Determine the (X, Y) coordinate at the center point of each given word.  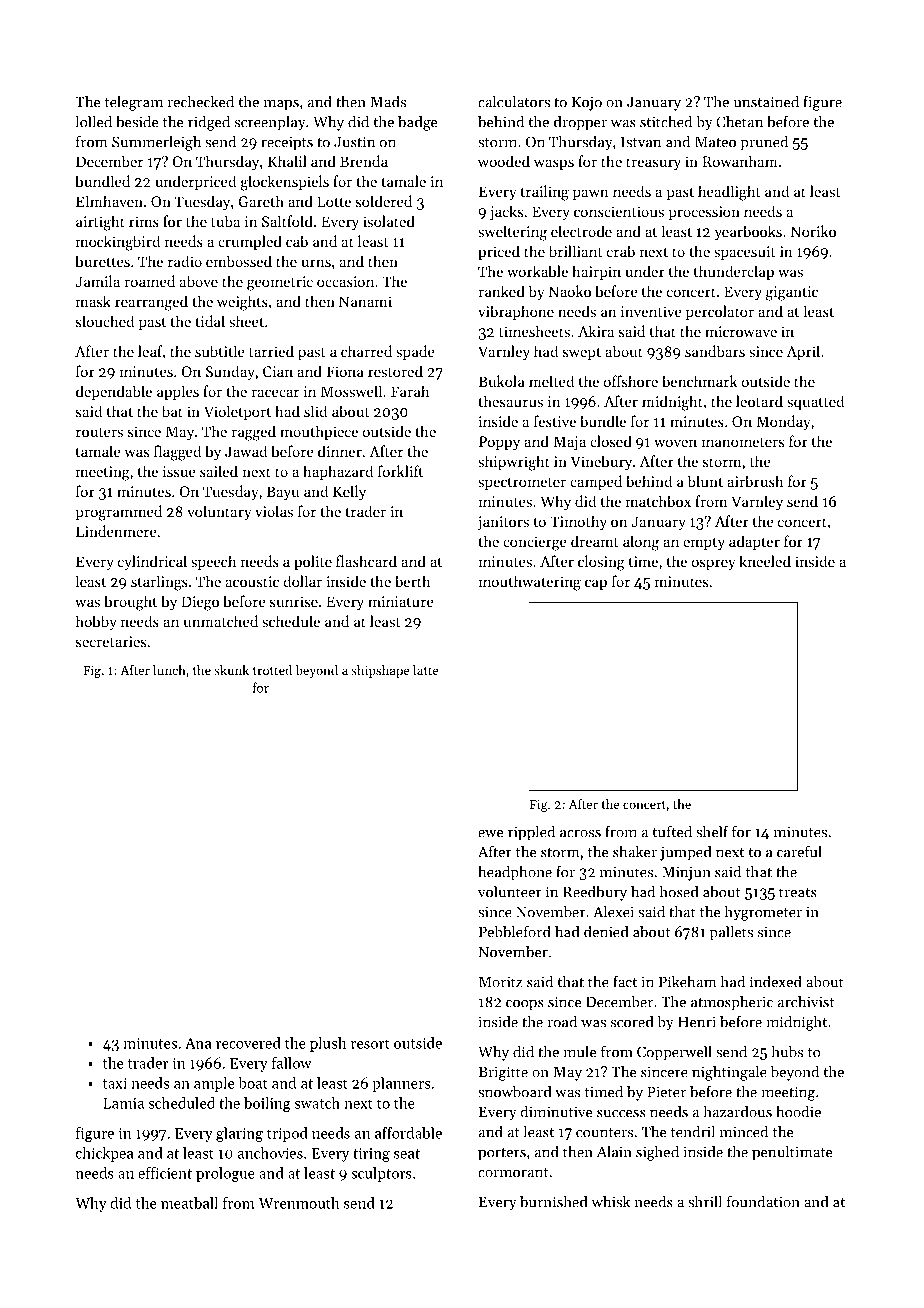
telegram (134, 103)
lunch (169, 670)
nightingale (729, 1073)
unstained (766, 101)
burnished (553, 1202)
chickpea (104, 1154)
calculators (514, 101)
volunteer (510, 891)
